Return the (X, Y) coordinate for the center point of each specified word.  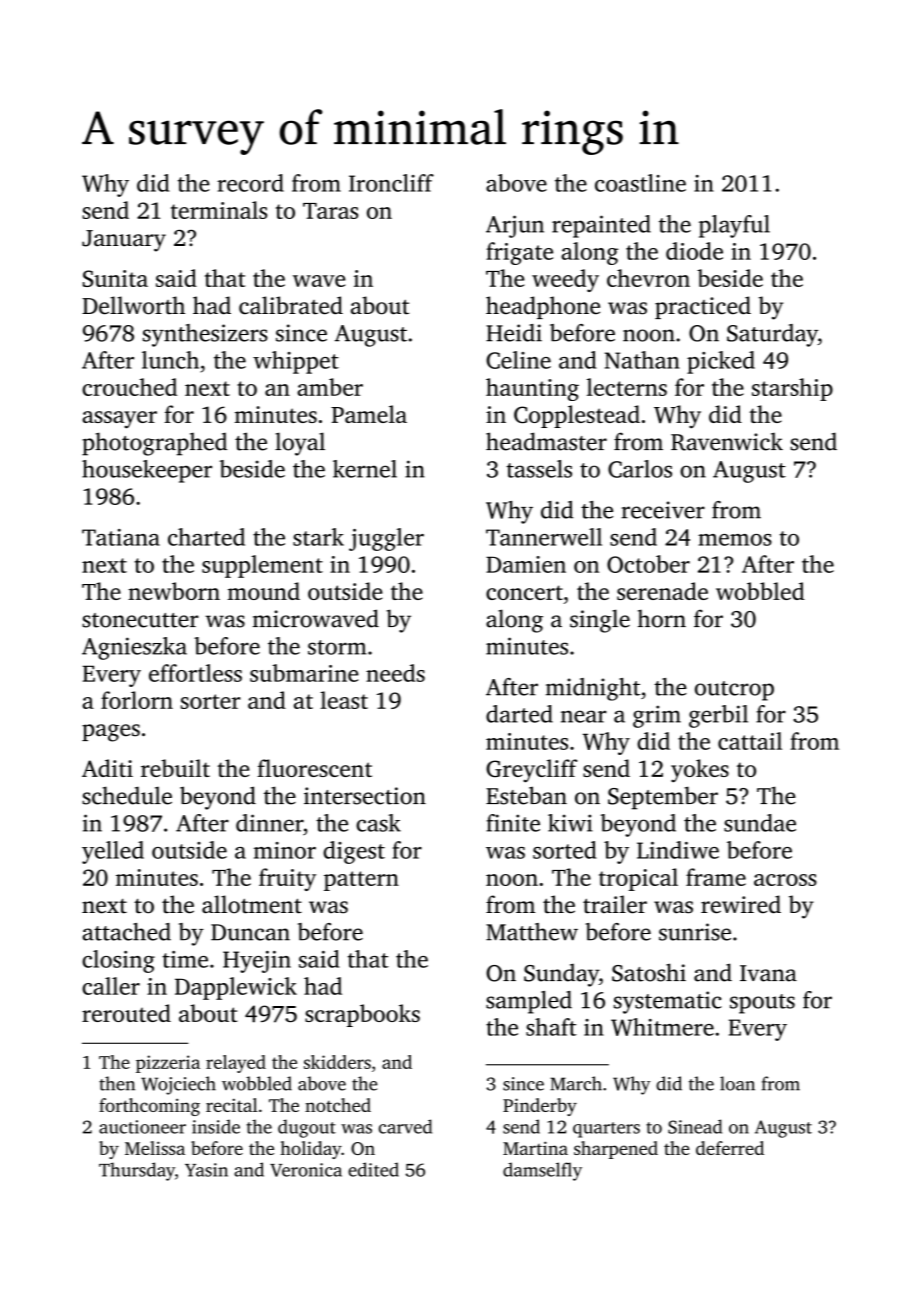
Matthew (532, 932)
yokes (700, 771)
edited (373, 1169)
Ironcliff (391, 183)
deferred (730, 1148)
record (250, 183)
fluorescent (314, 768)
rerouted (126, 1013)
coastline (640, 183)
